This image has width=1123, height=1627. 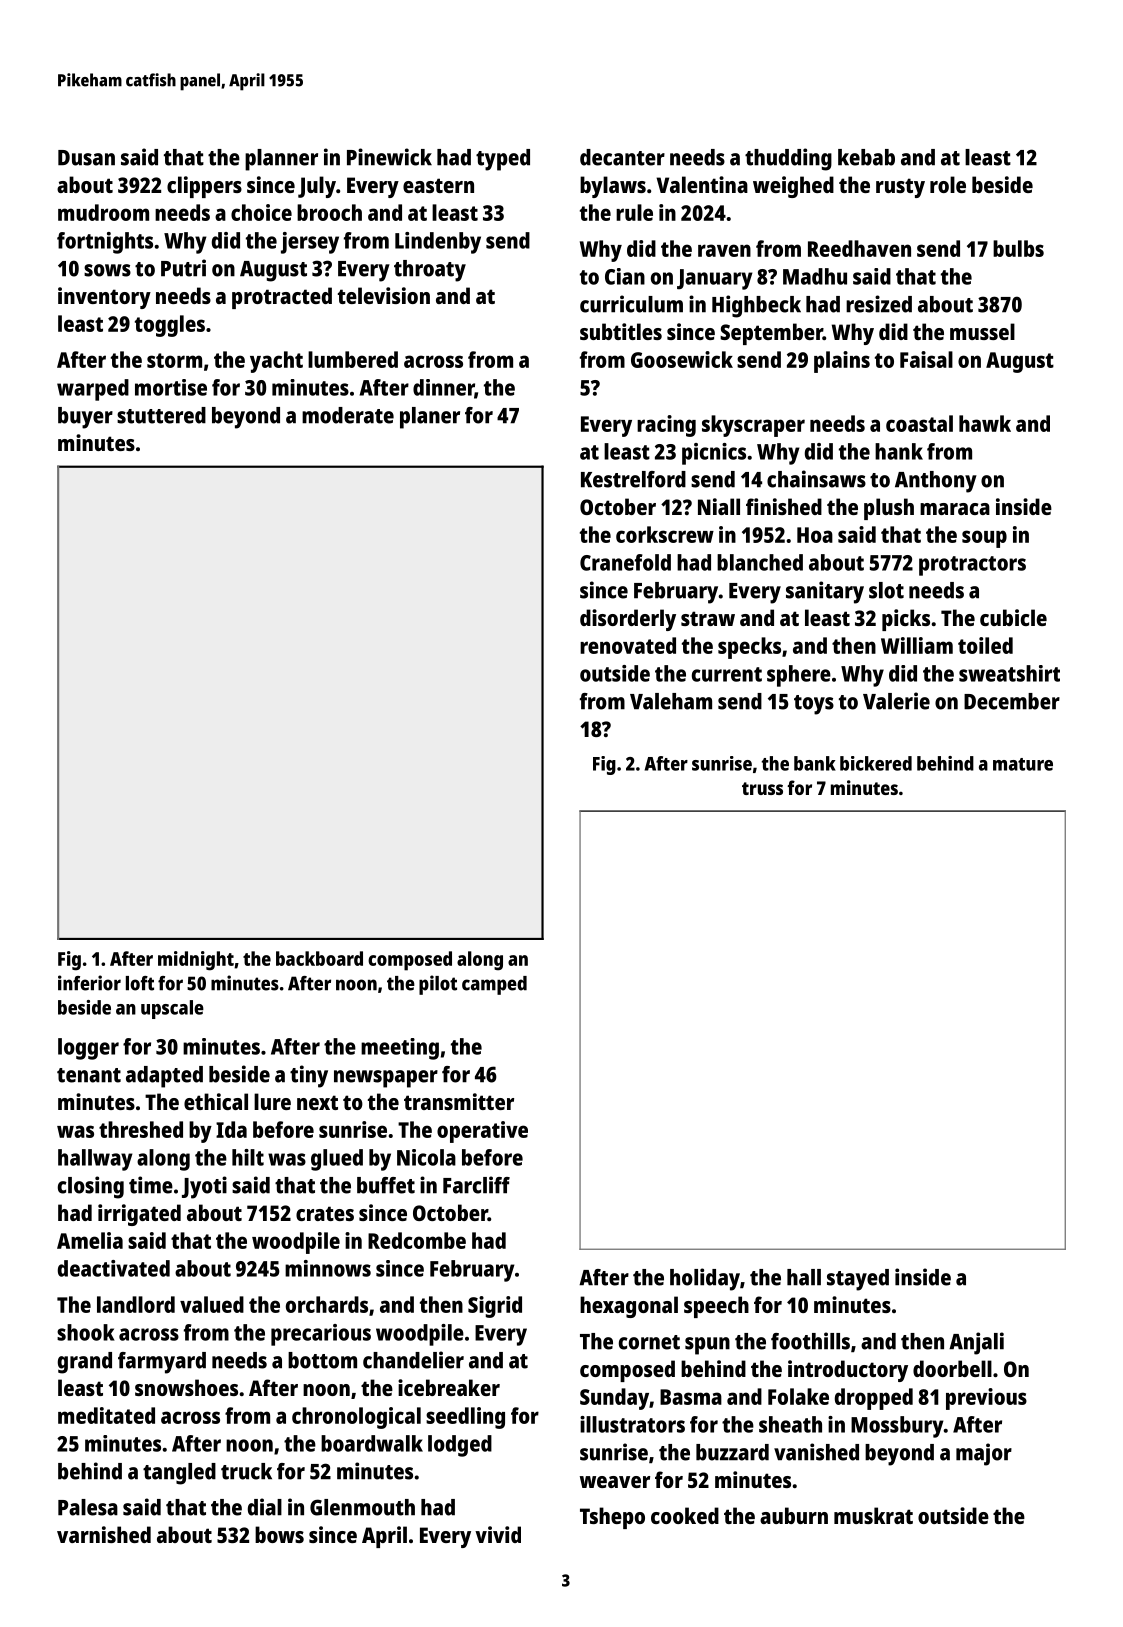 I want to click on tangled, so click(x=179, y=1474).
